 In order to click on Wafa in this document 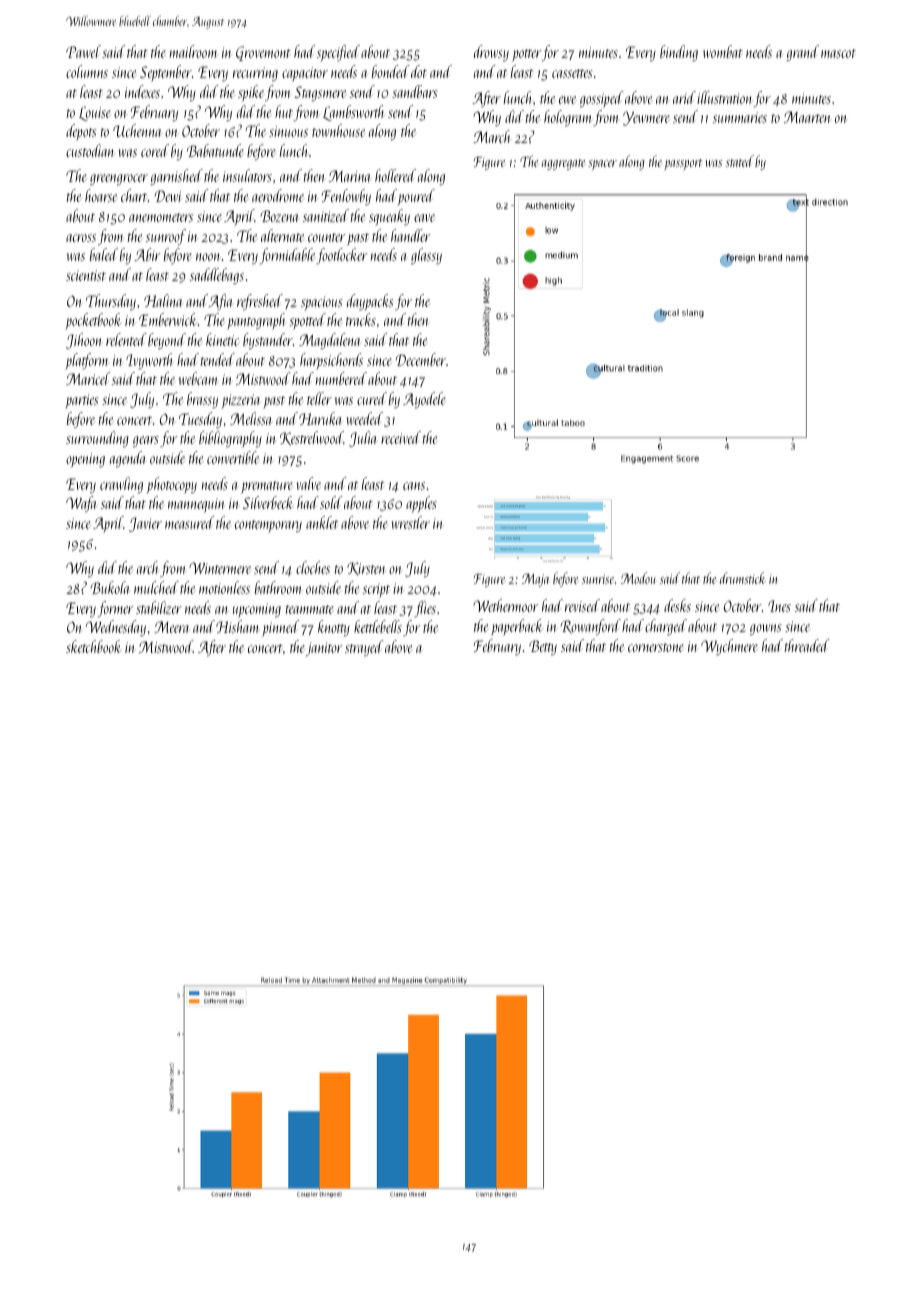, I will do `click(81, 504)`.
